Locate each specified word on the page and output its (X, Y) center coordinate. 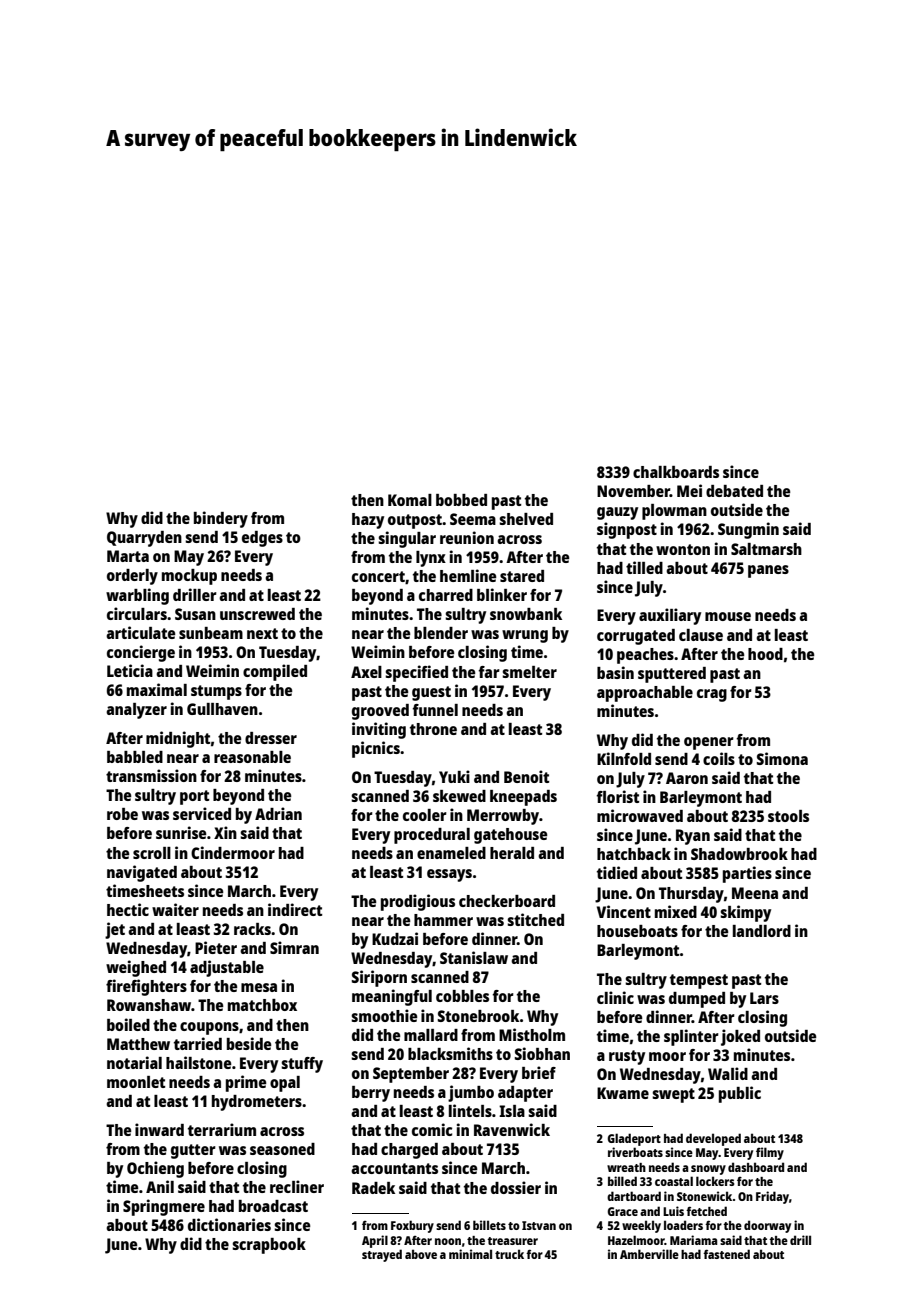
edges (262, 539)
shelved (526, 519)
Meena (755, 893)
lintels (470, 1110)
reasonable (252, 757)
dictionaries (229, 1224)
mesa (259, 987)
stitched (535, 919)
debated (734, 491)
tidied (617, 872)
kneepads (523, 798)
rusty (627, 1057)
